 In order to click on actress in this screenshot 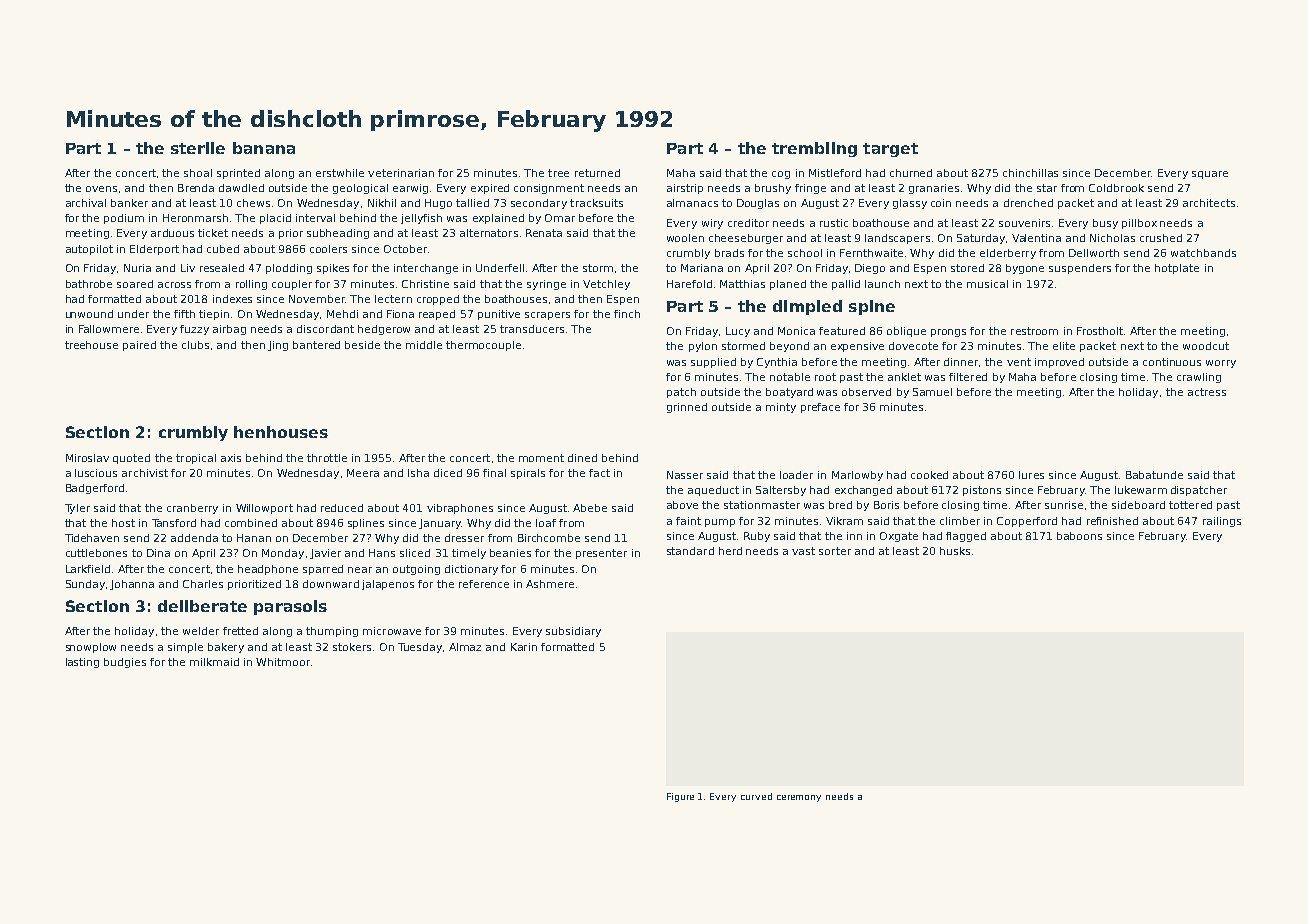, I will do `click(1207, 392)`.
